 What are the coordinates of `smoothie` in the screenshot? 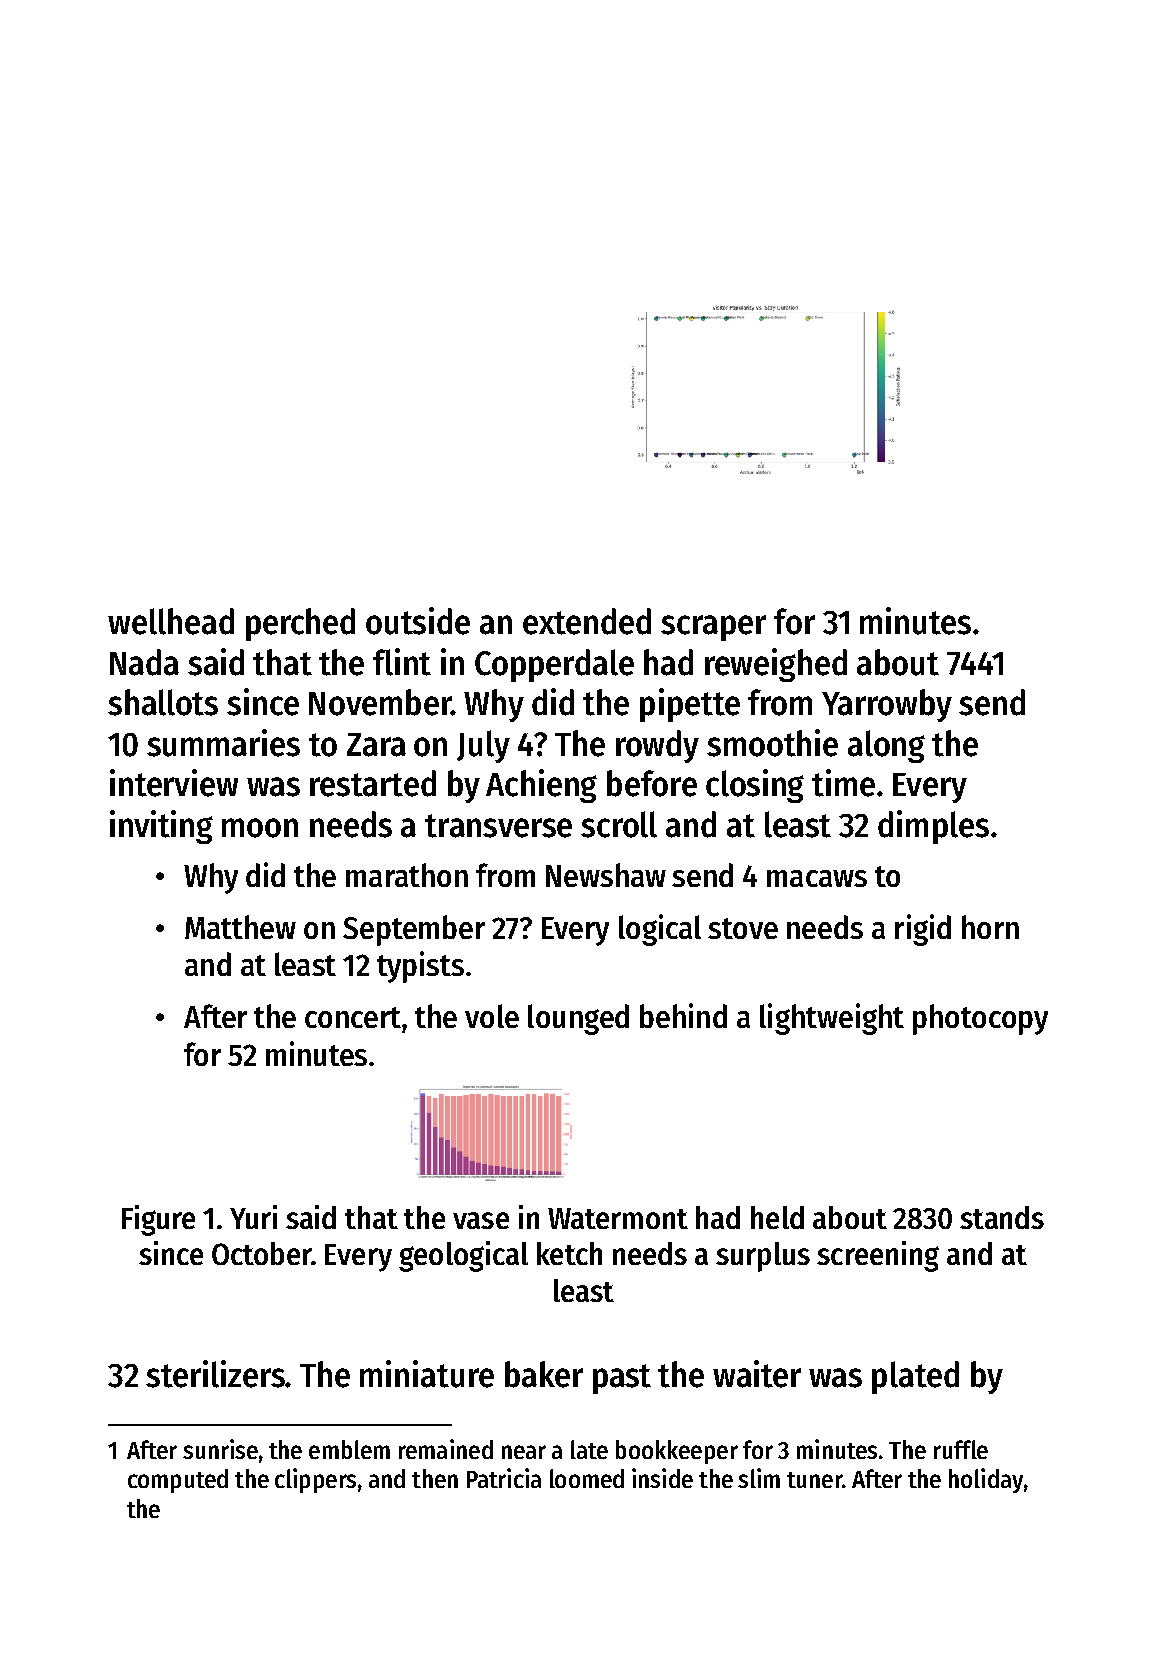 It's located at (772, 743).
